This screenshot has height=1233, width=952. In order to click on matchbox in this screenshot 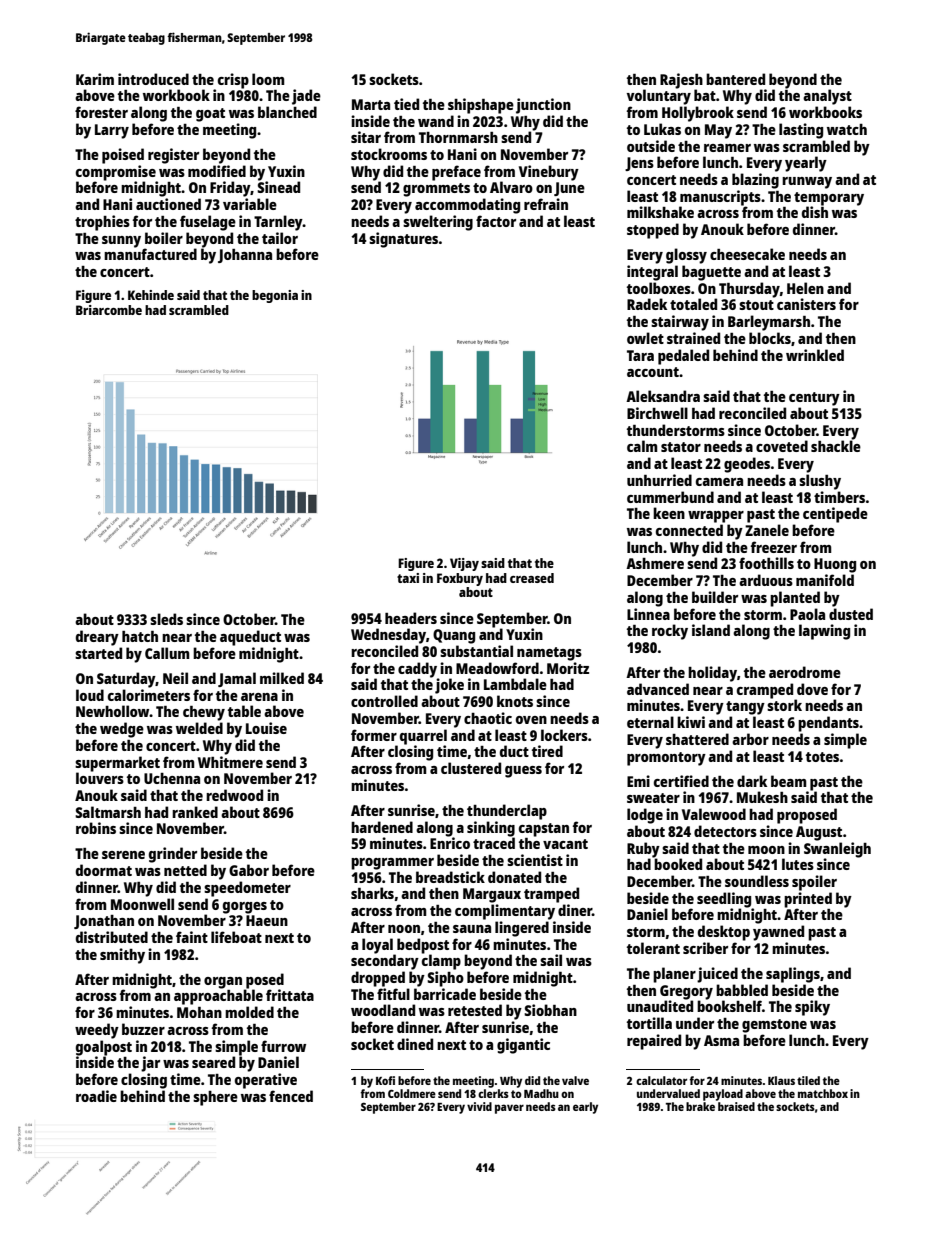, I will do `click(823, 1093)`.
